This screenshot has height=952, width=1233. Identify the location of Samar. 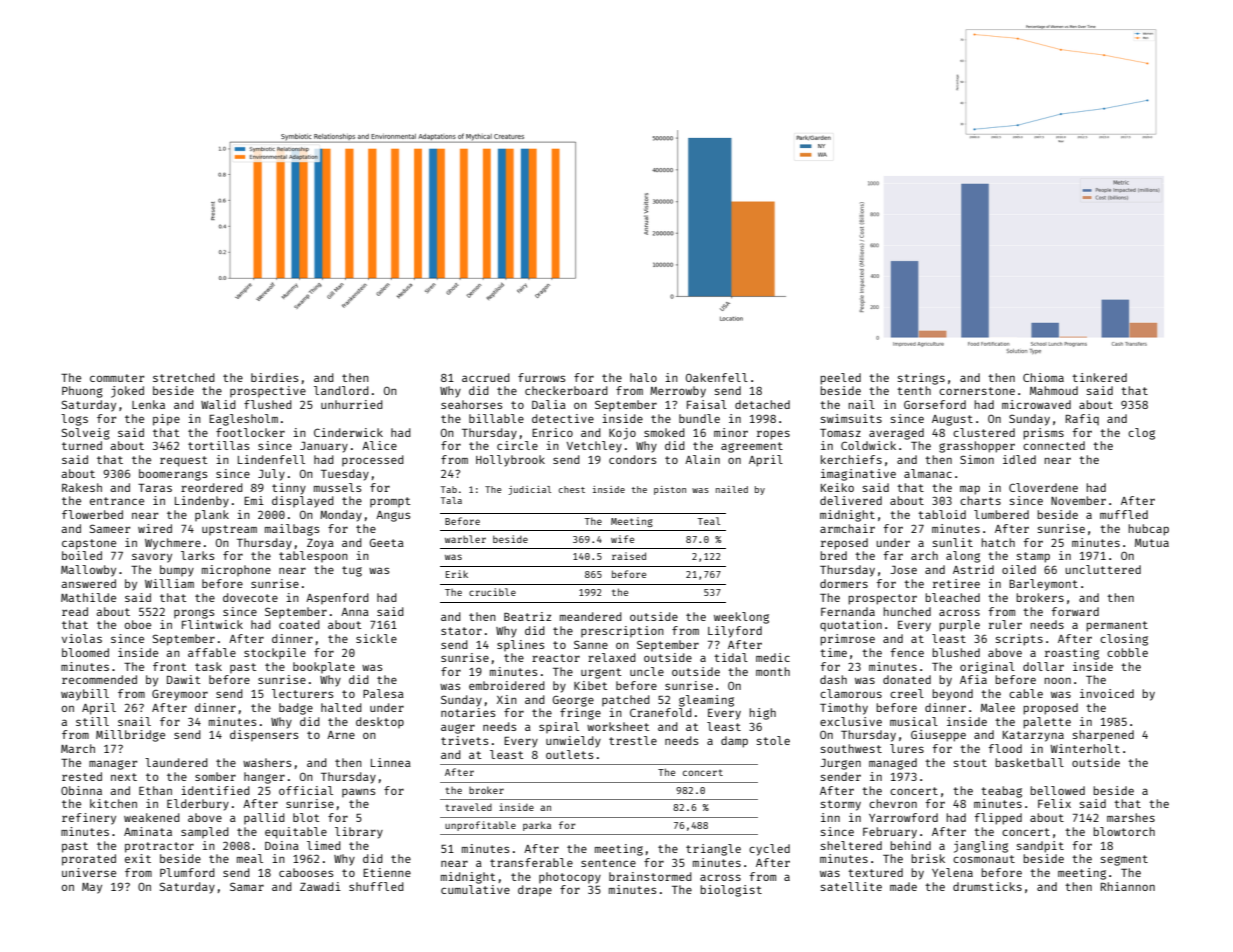
(247, 886).
